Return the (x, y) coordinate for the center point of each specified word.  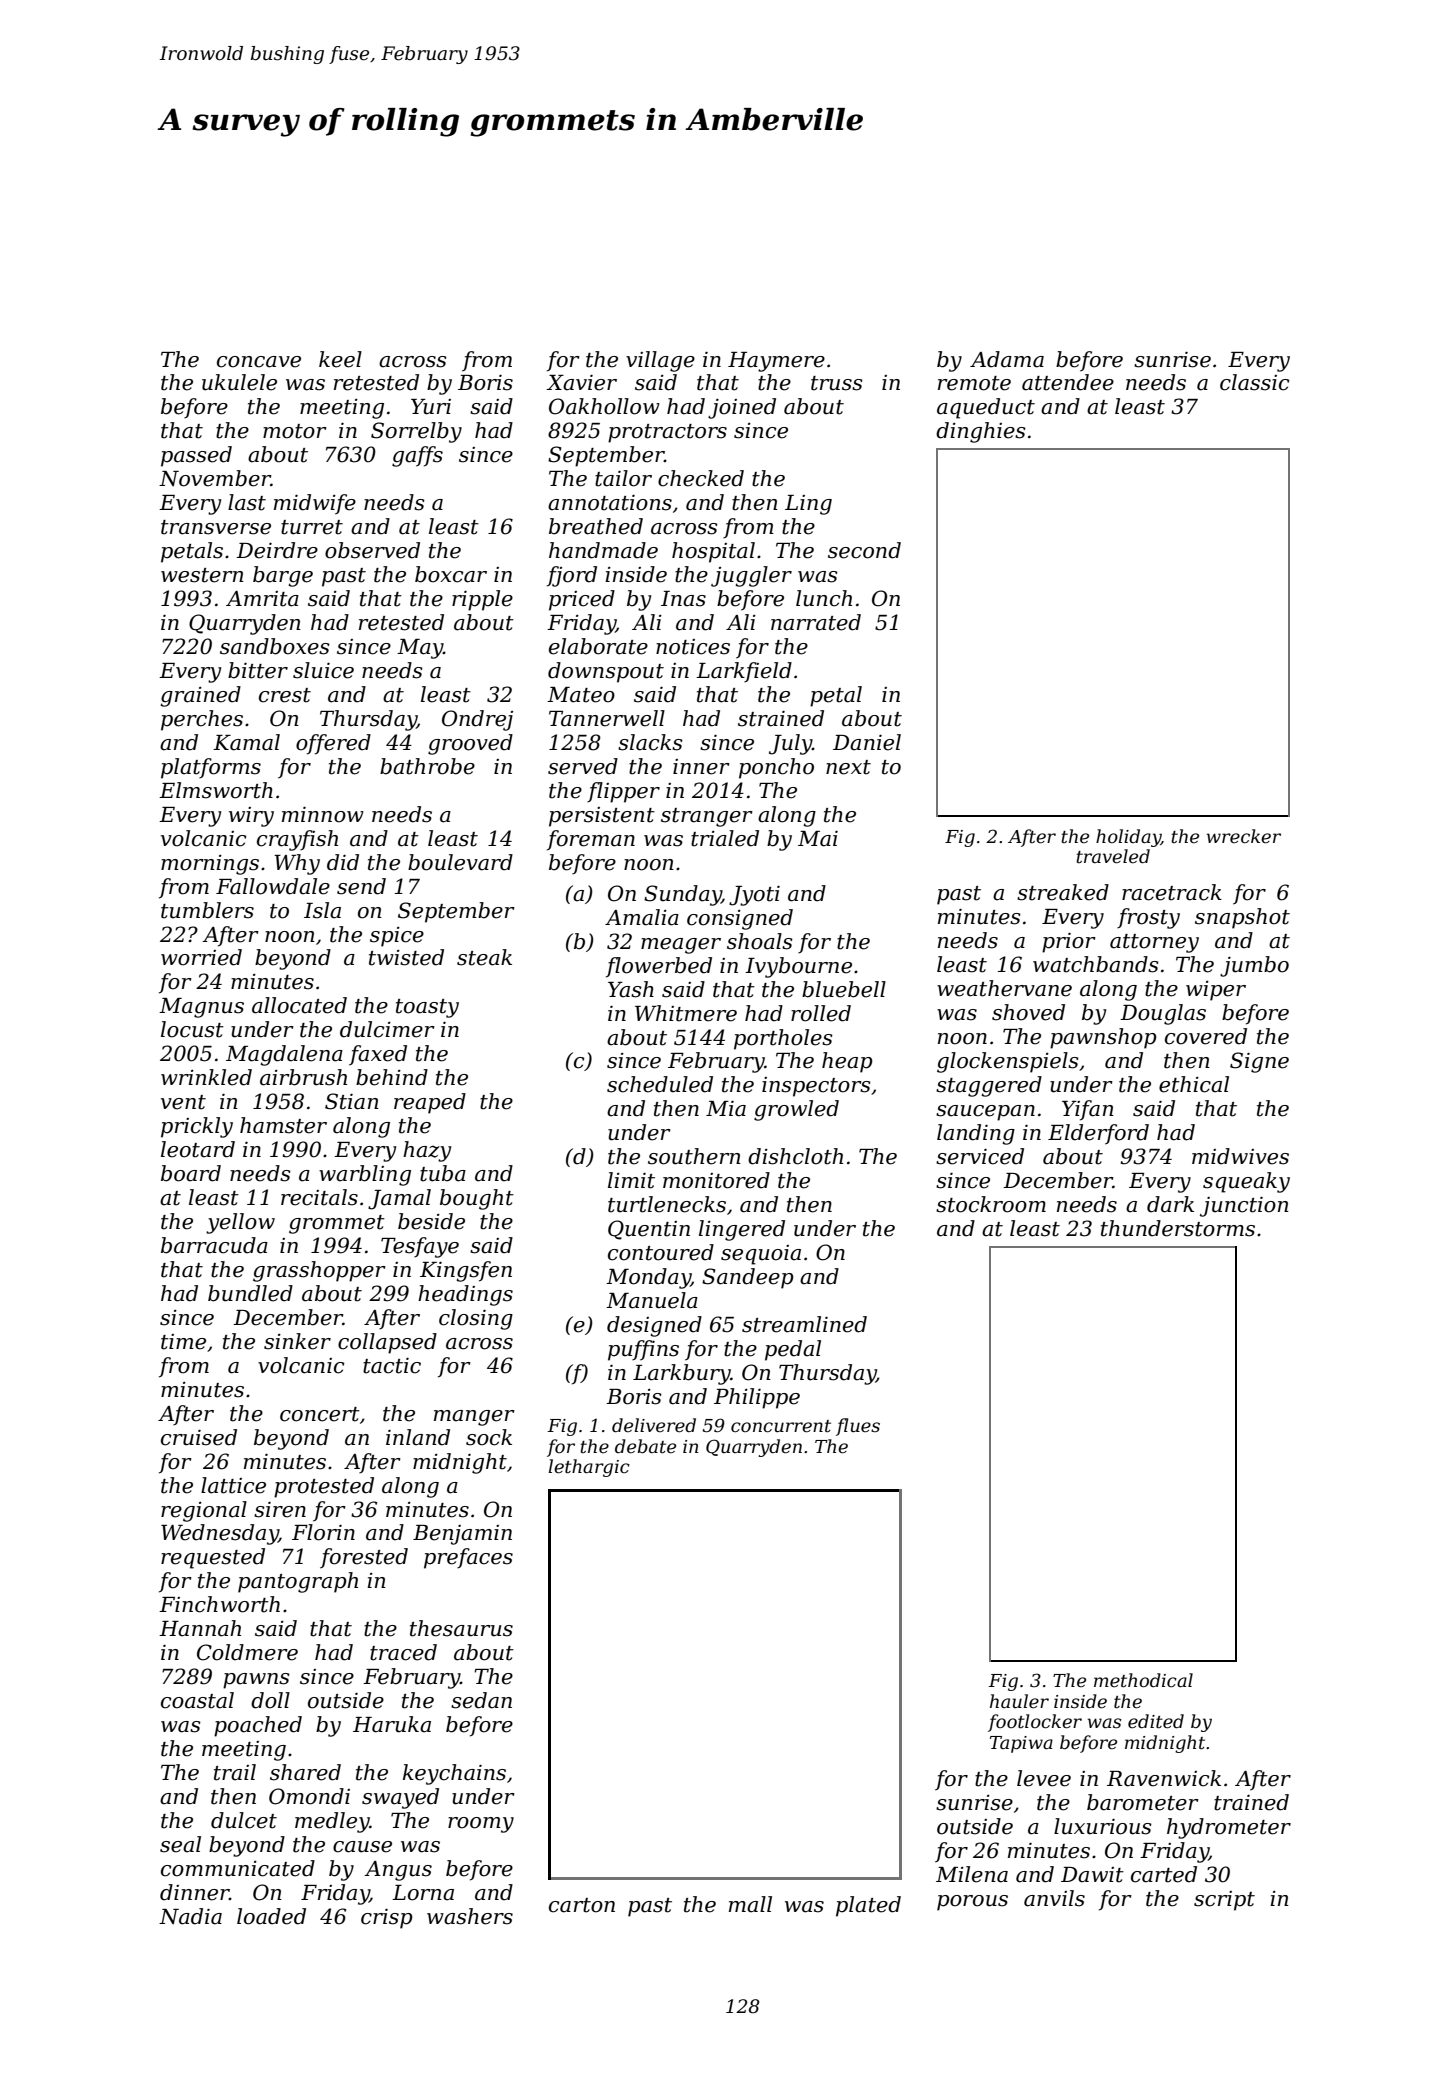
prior (1069, 942)
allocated (299, 1005)
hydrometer (1229, 1828)
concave (259, 362)
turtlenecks (667, 1204)
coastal (197, 1700)
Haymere (776, 362)
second (864, 550)
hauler (1019, 1701)
